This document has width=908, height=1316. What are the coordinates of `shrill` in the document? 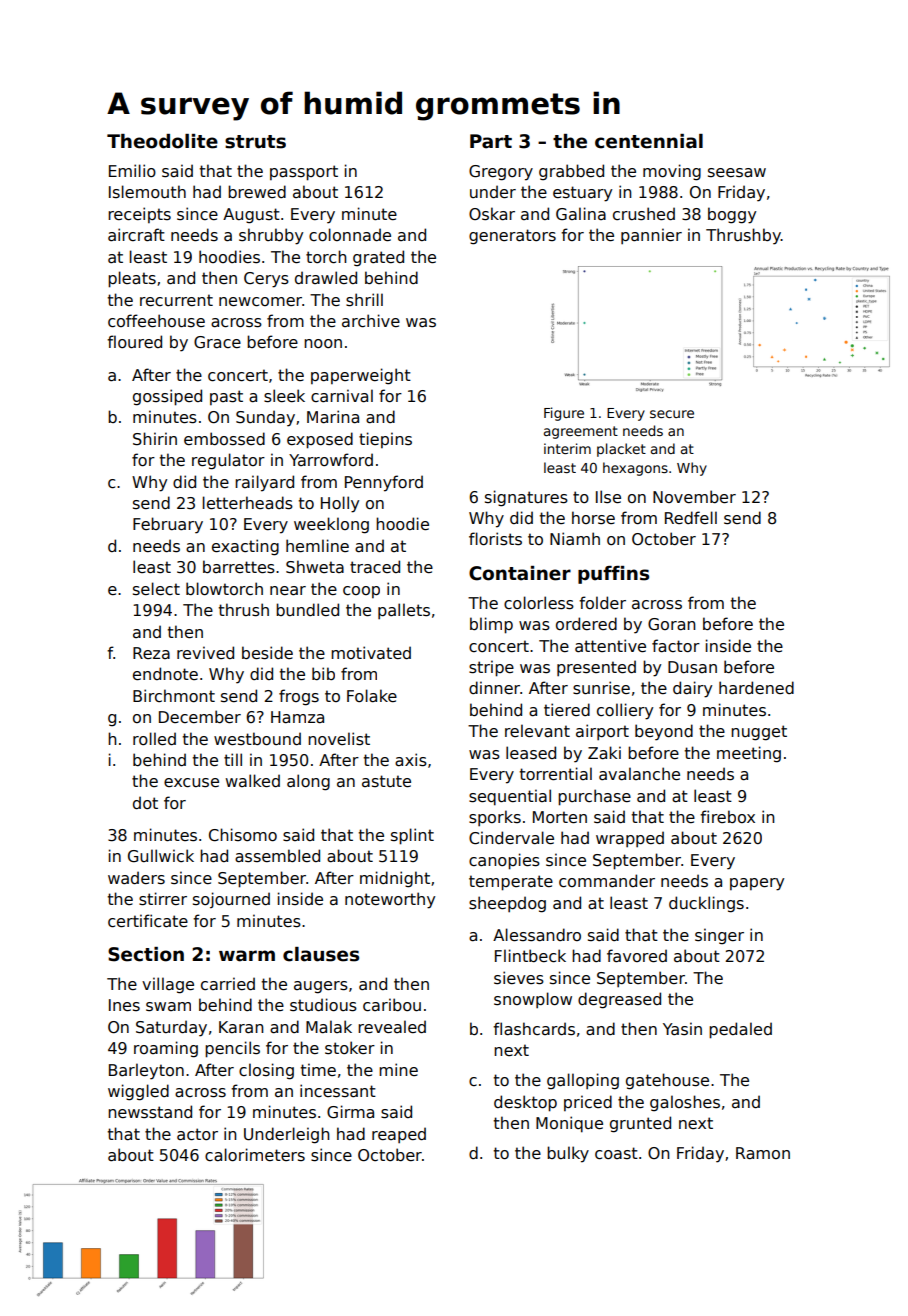 It's located at (364, 300).
